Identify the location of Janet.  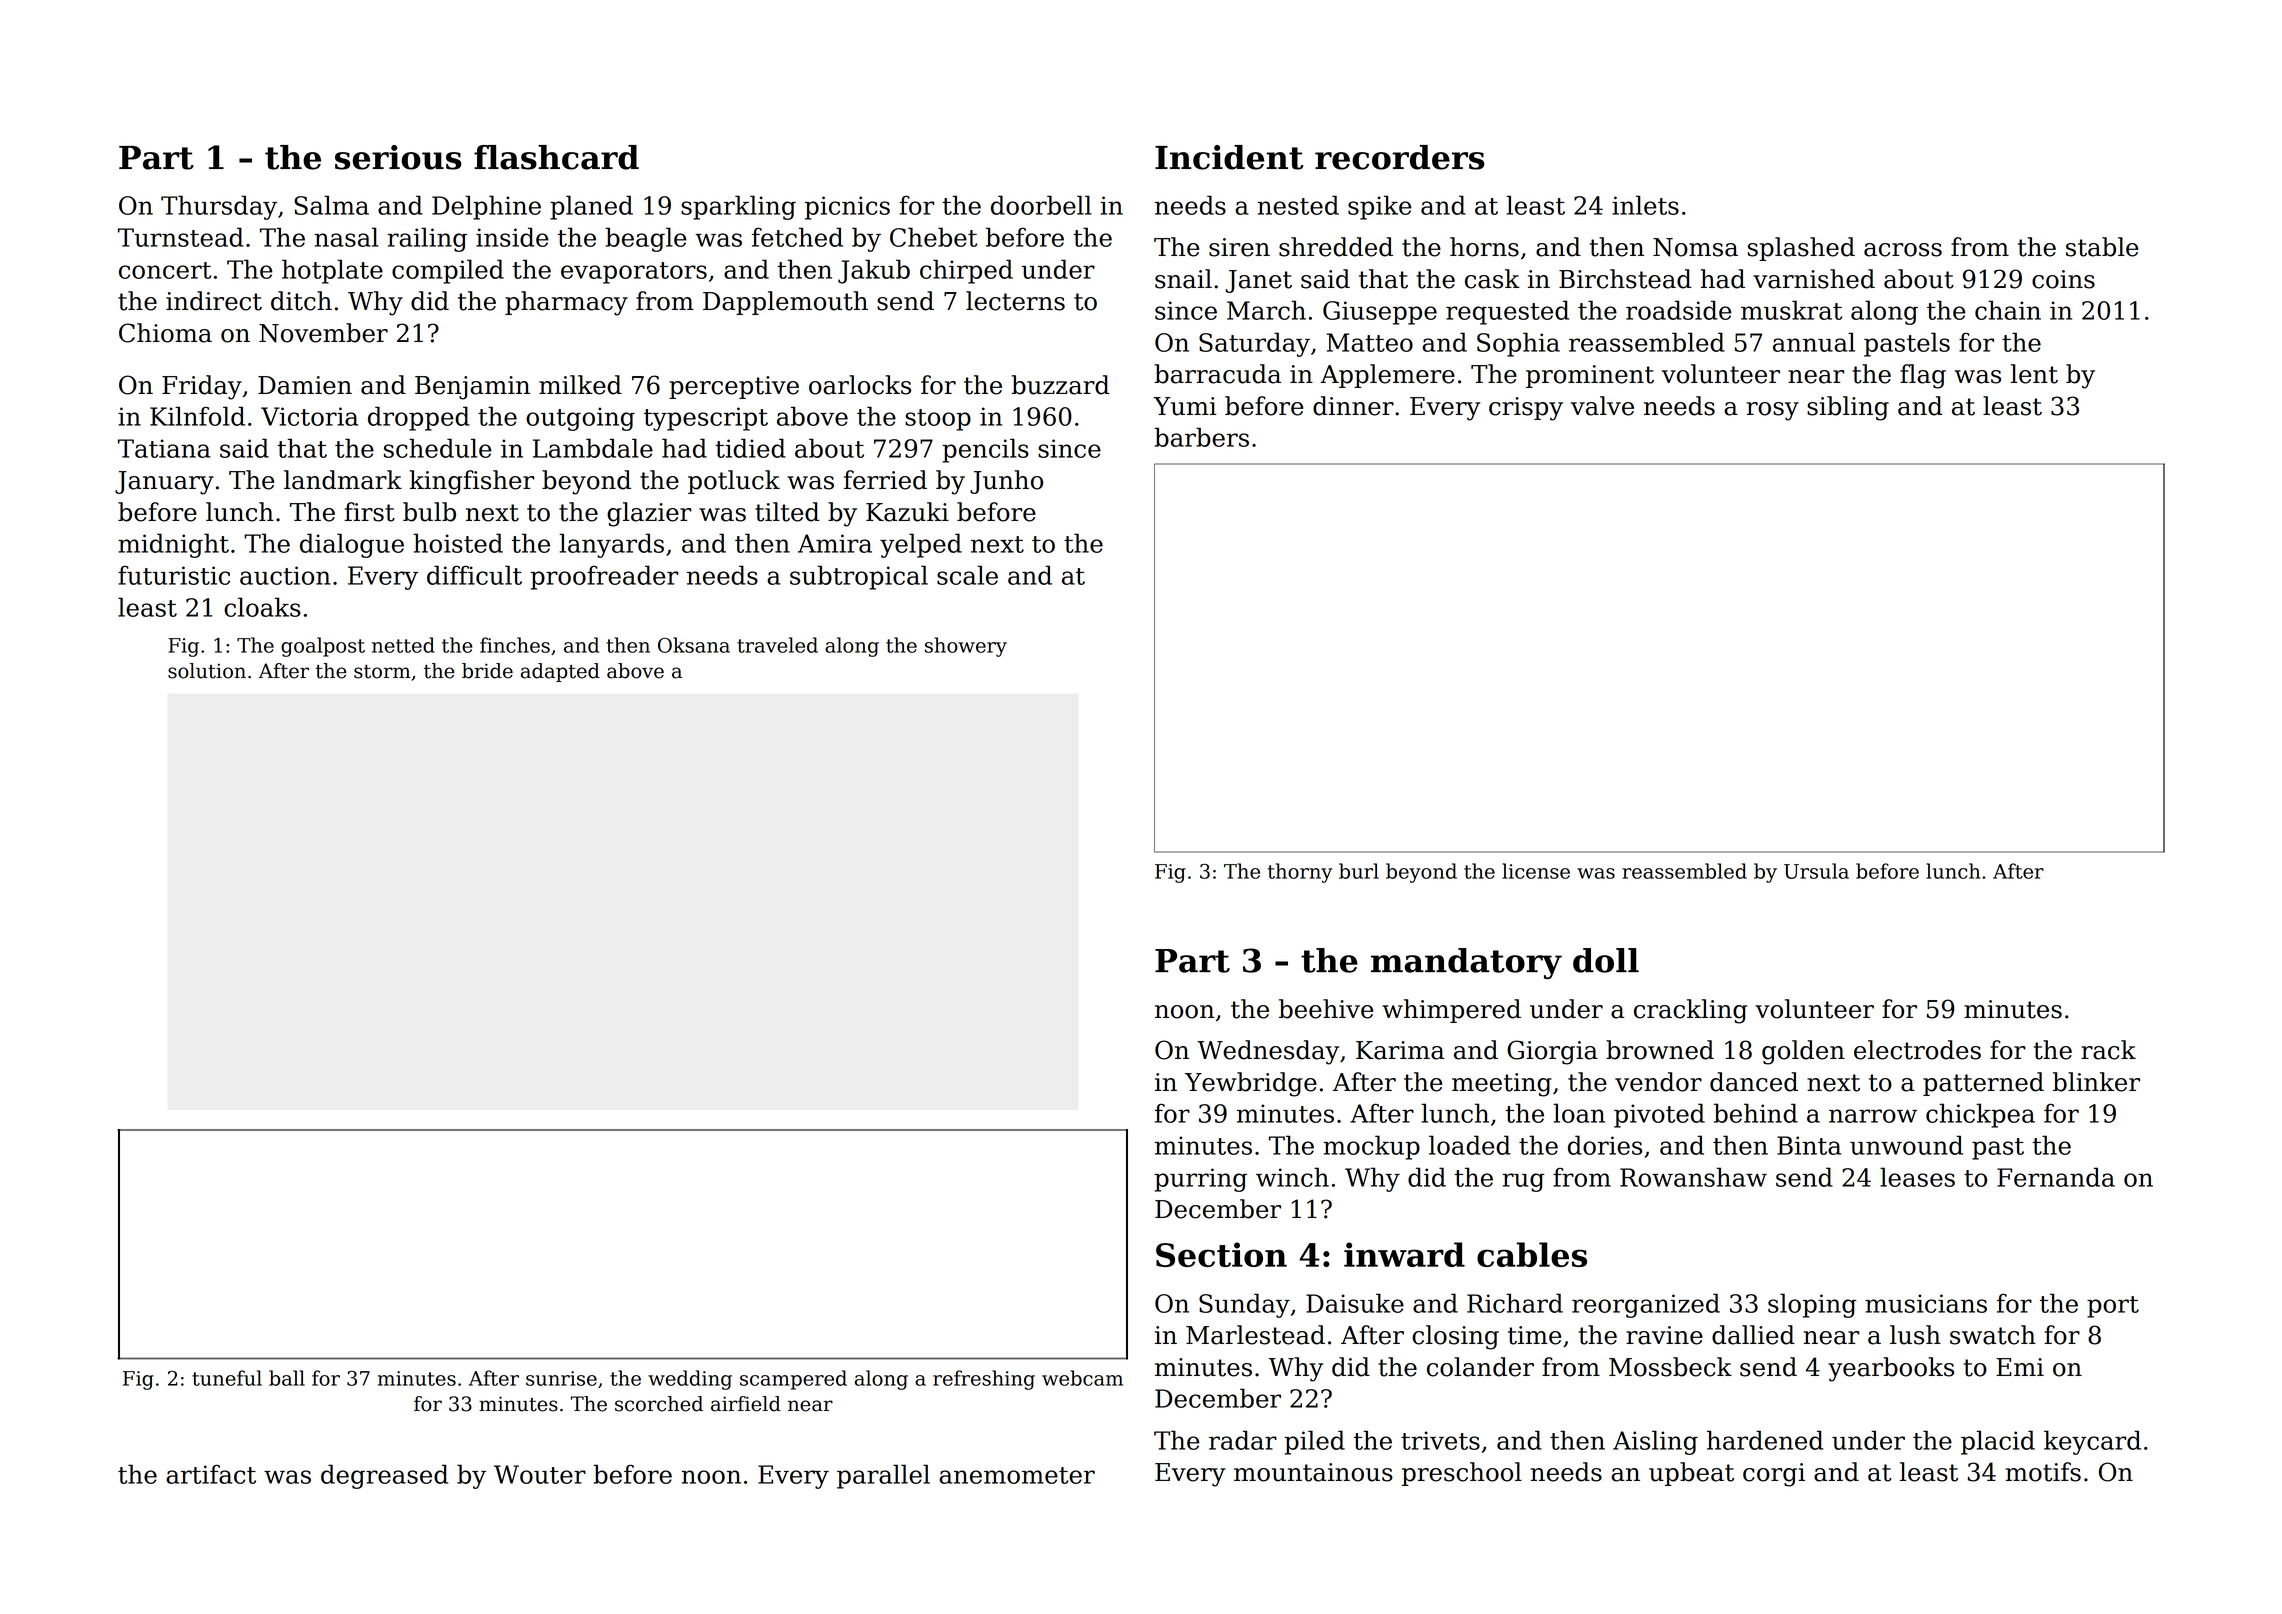
(1258, 281).
